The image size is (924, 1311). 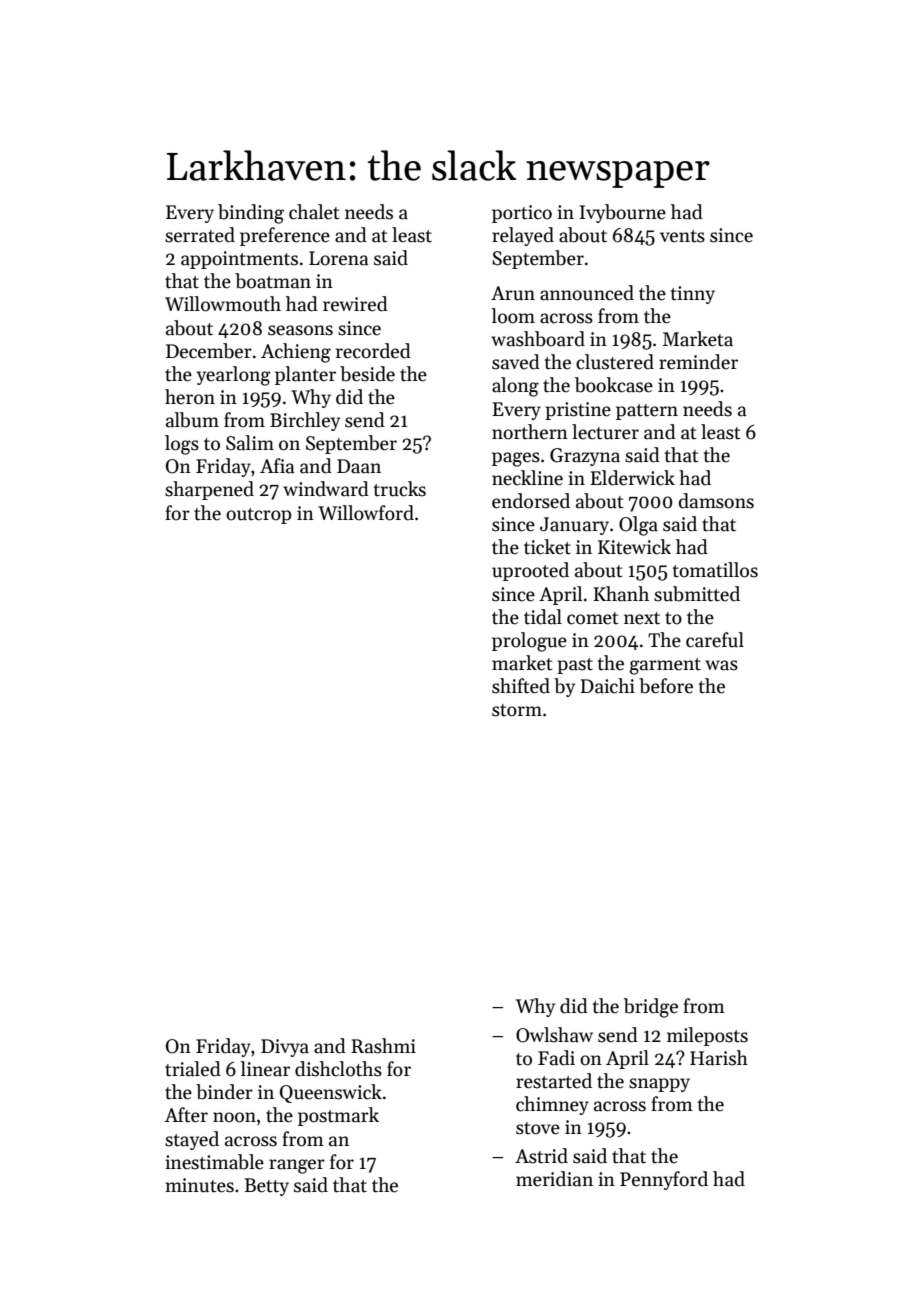 What do you see at coordinates (517, 710) in the image?
I see `storm` at bounding box center [517, 710].
